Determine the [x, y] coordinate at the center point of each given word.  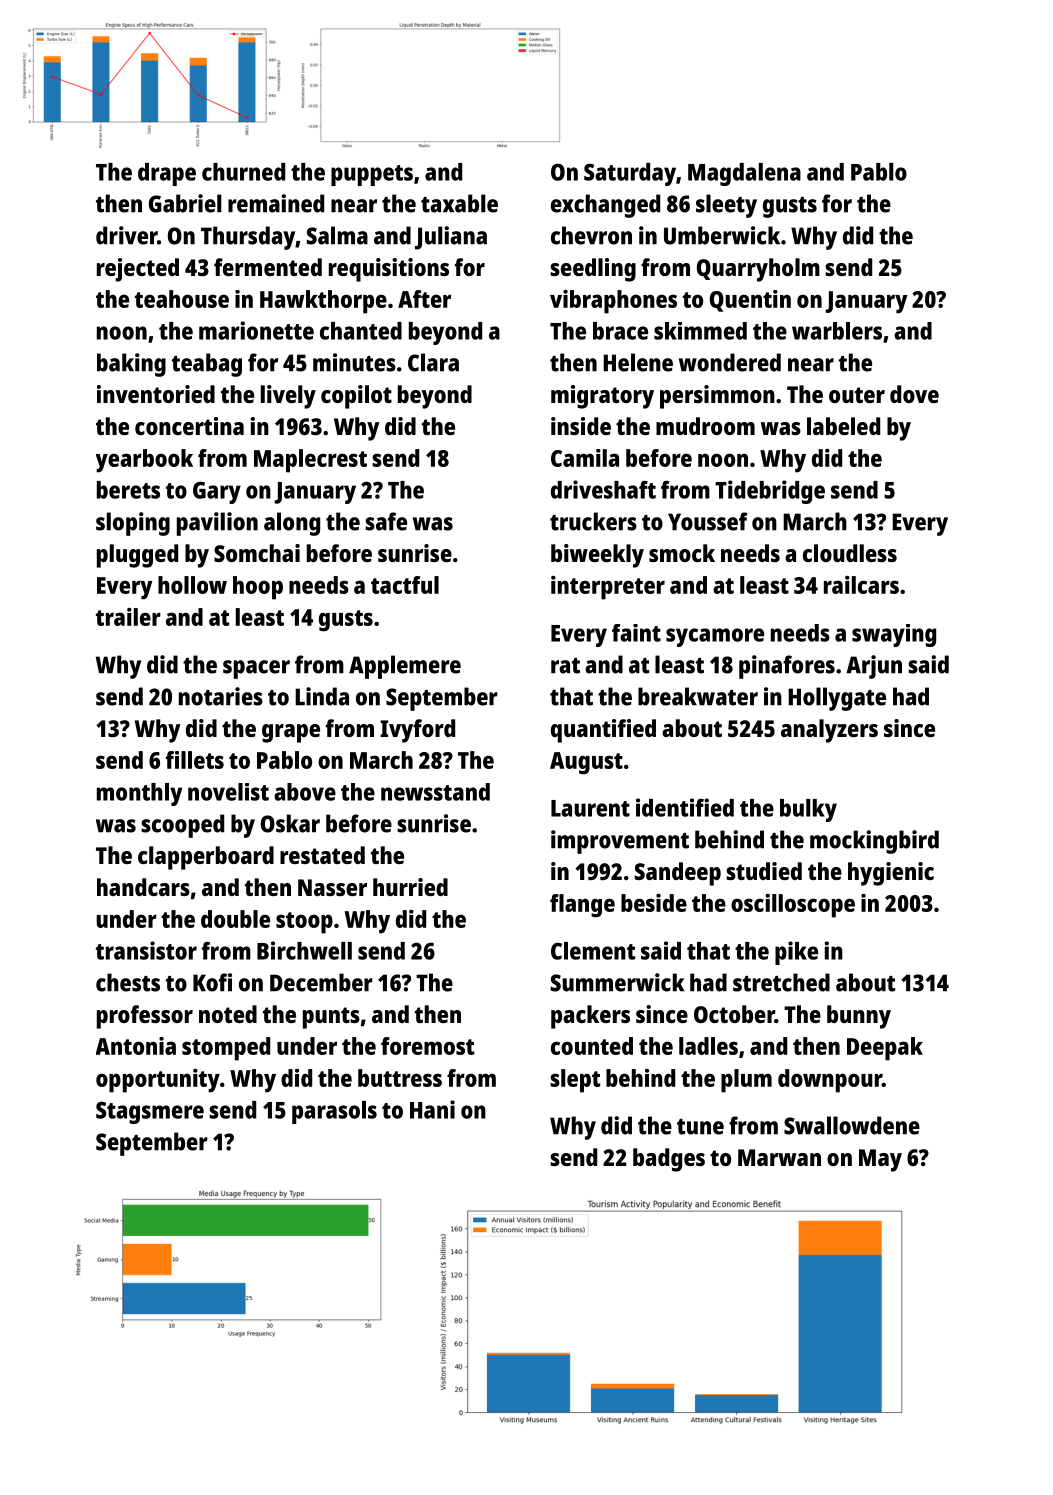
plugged [137, 556]
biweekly [597, 556]
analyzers [829, 731]
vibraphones [613, 302]
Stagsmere [150, 1112]
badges [669, 1160]
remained [276, 203]
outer [857, 395]
